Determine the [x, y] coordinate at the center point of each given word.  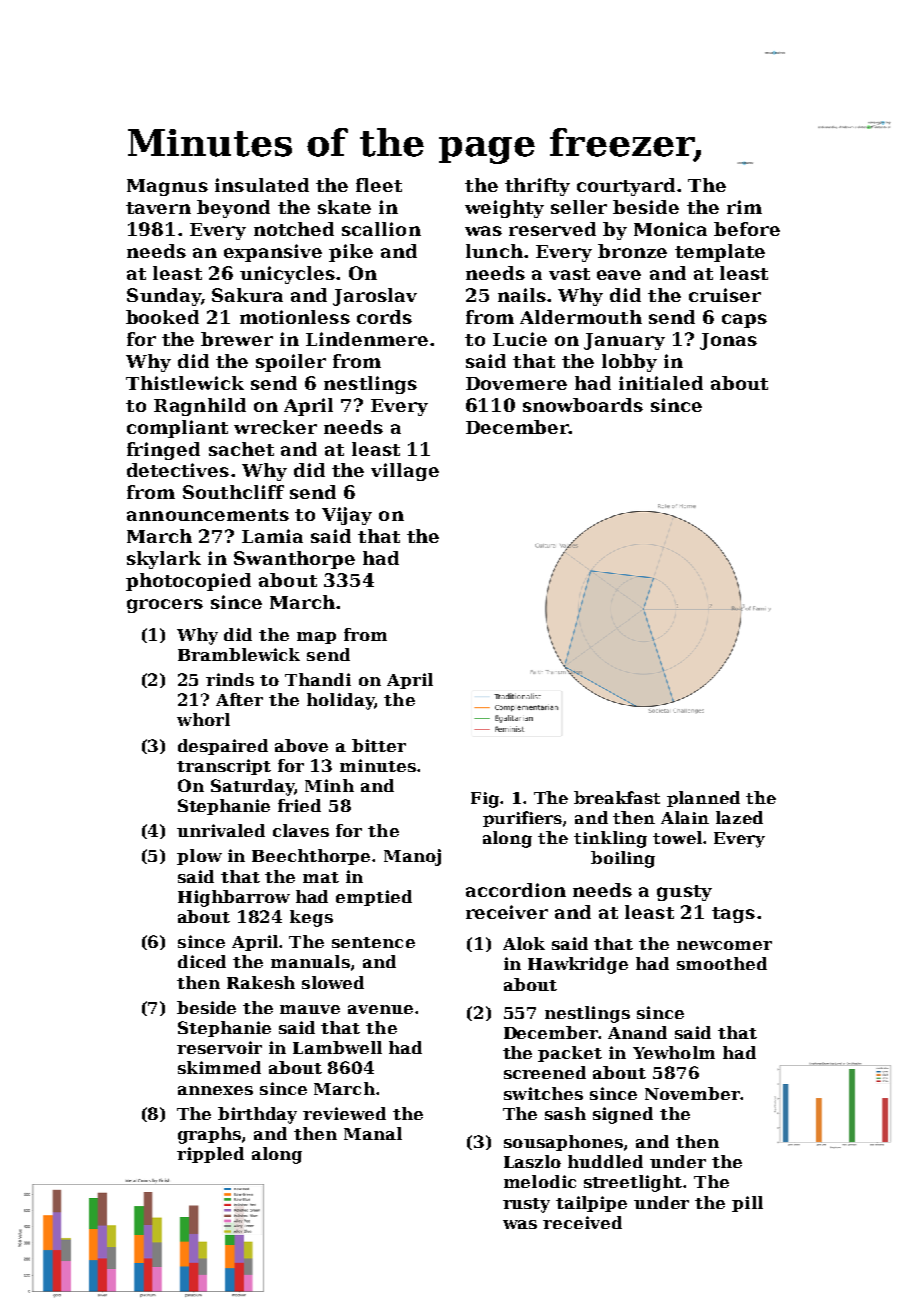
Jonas [728, 341]
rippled [210, 1155]
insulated [262, 185]
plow [199, 857]
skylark [164, 560]
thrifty [537, 187]
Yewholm [674, 1052]
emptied [374, 898]
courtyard [626, 187]
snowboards [583, 405]
